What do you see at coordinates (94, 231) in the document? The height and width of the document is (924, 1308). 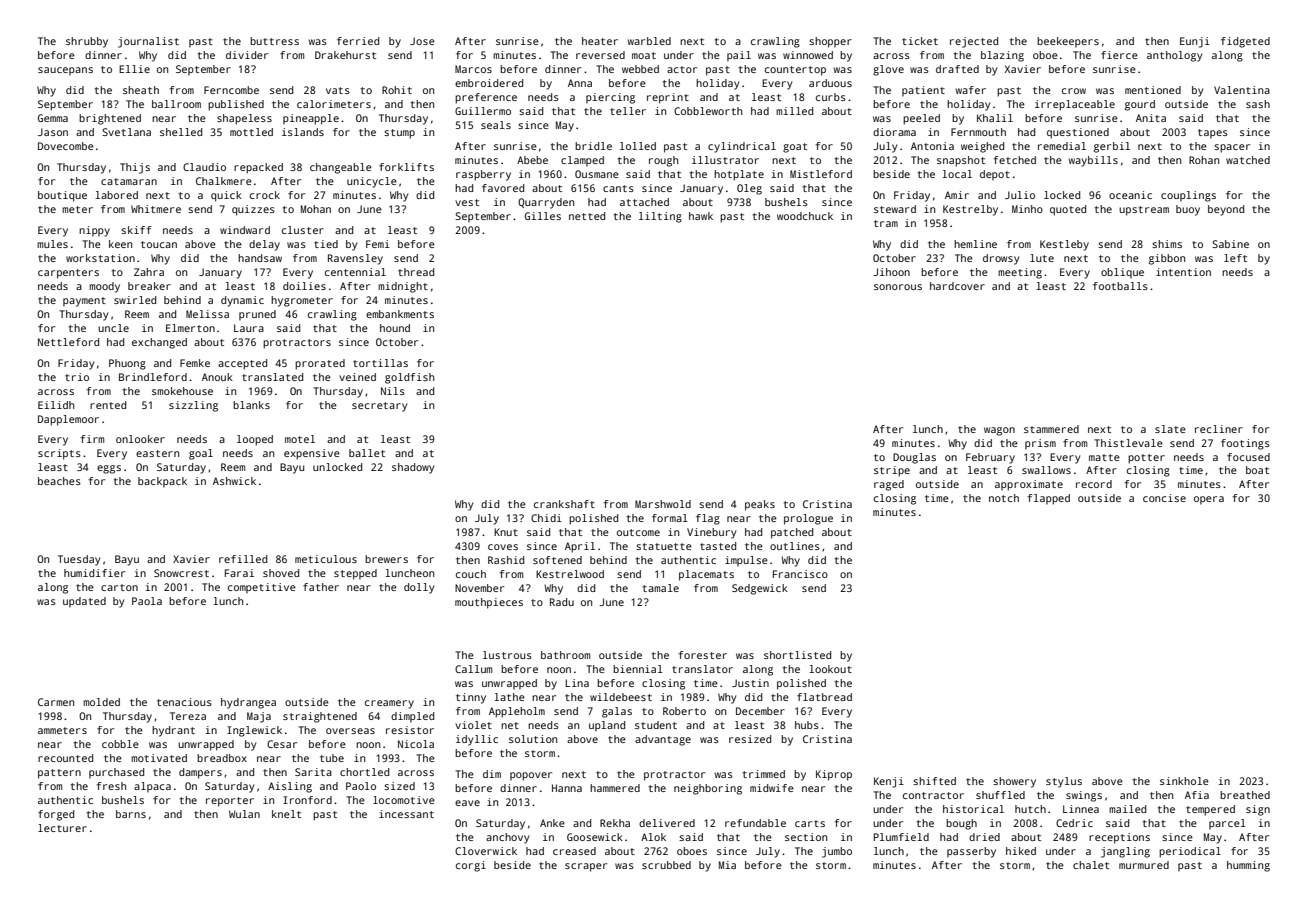 I see `nippy` at bounding box center [94, 231].
